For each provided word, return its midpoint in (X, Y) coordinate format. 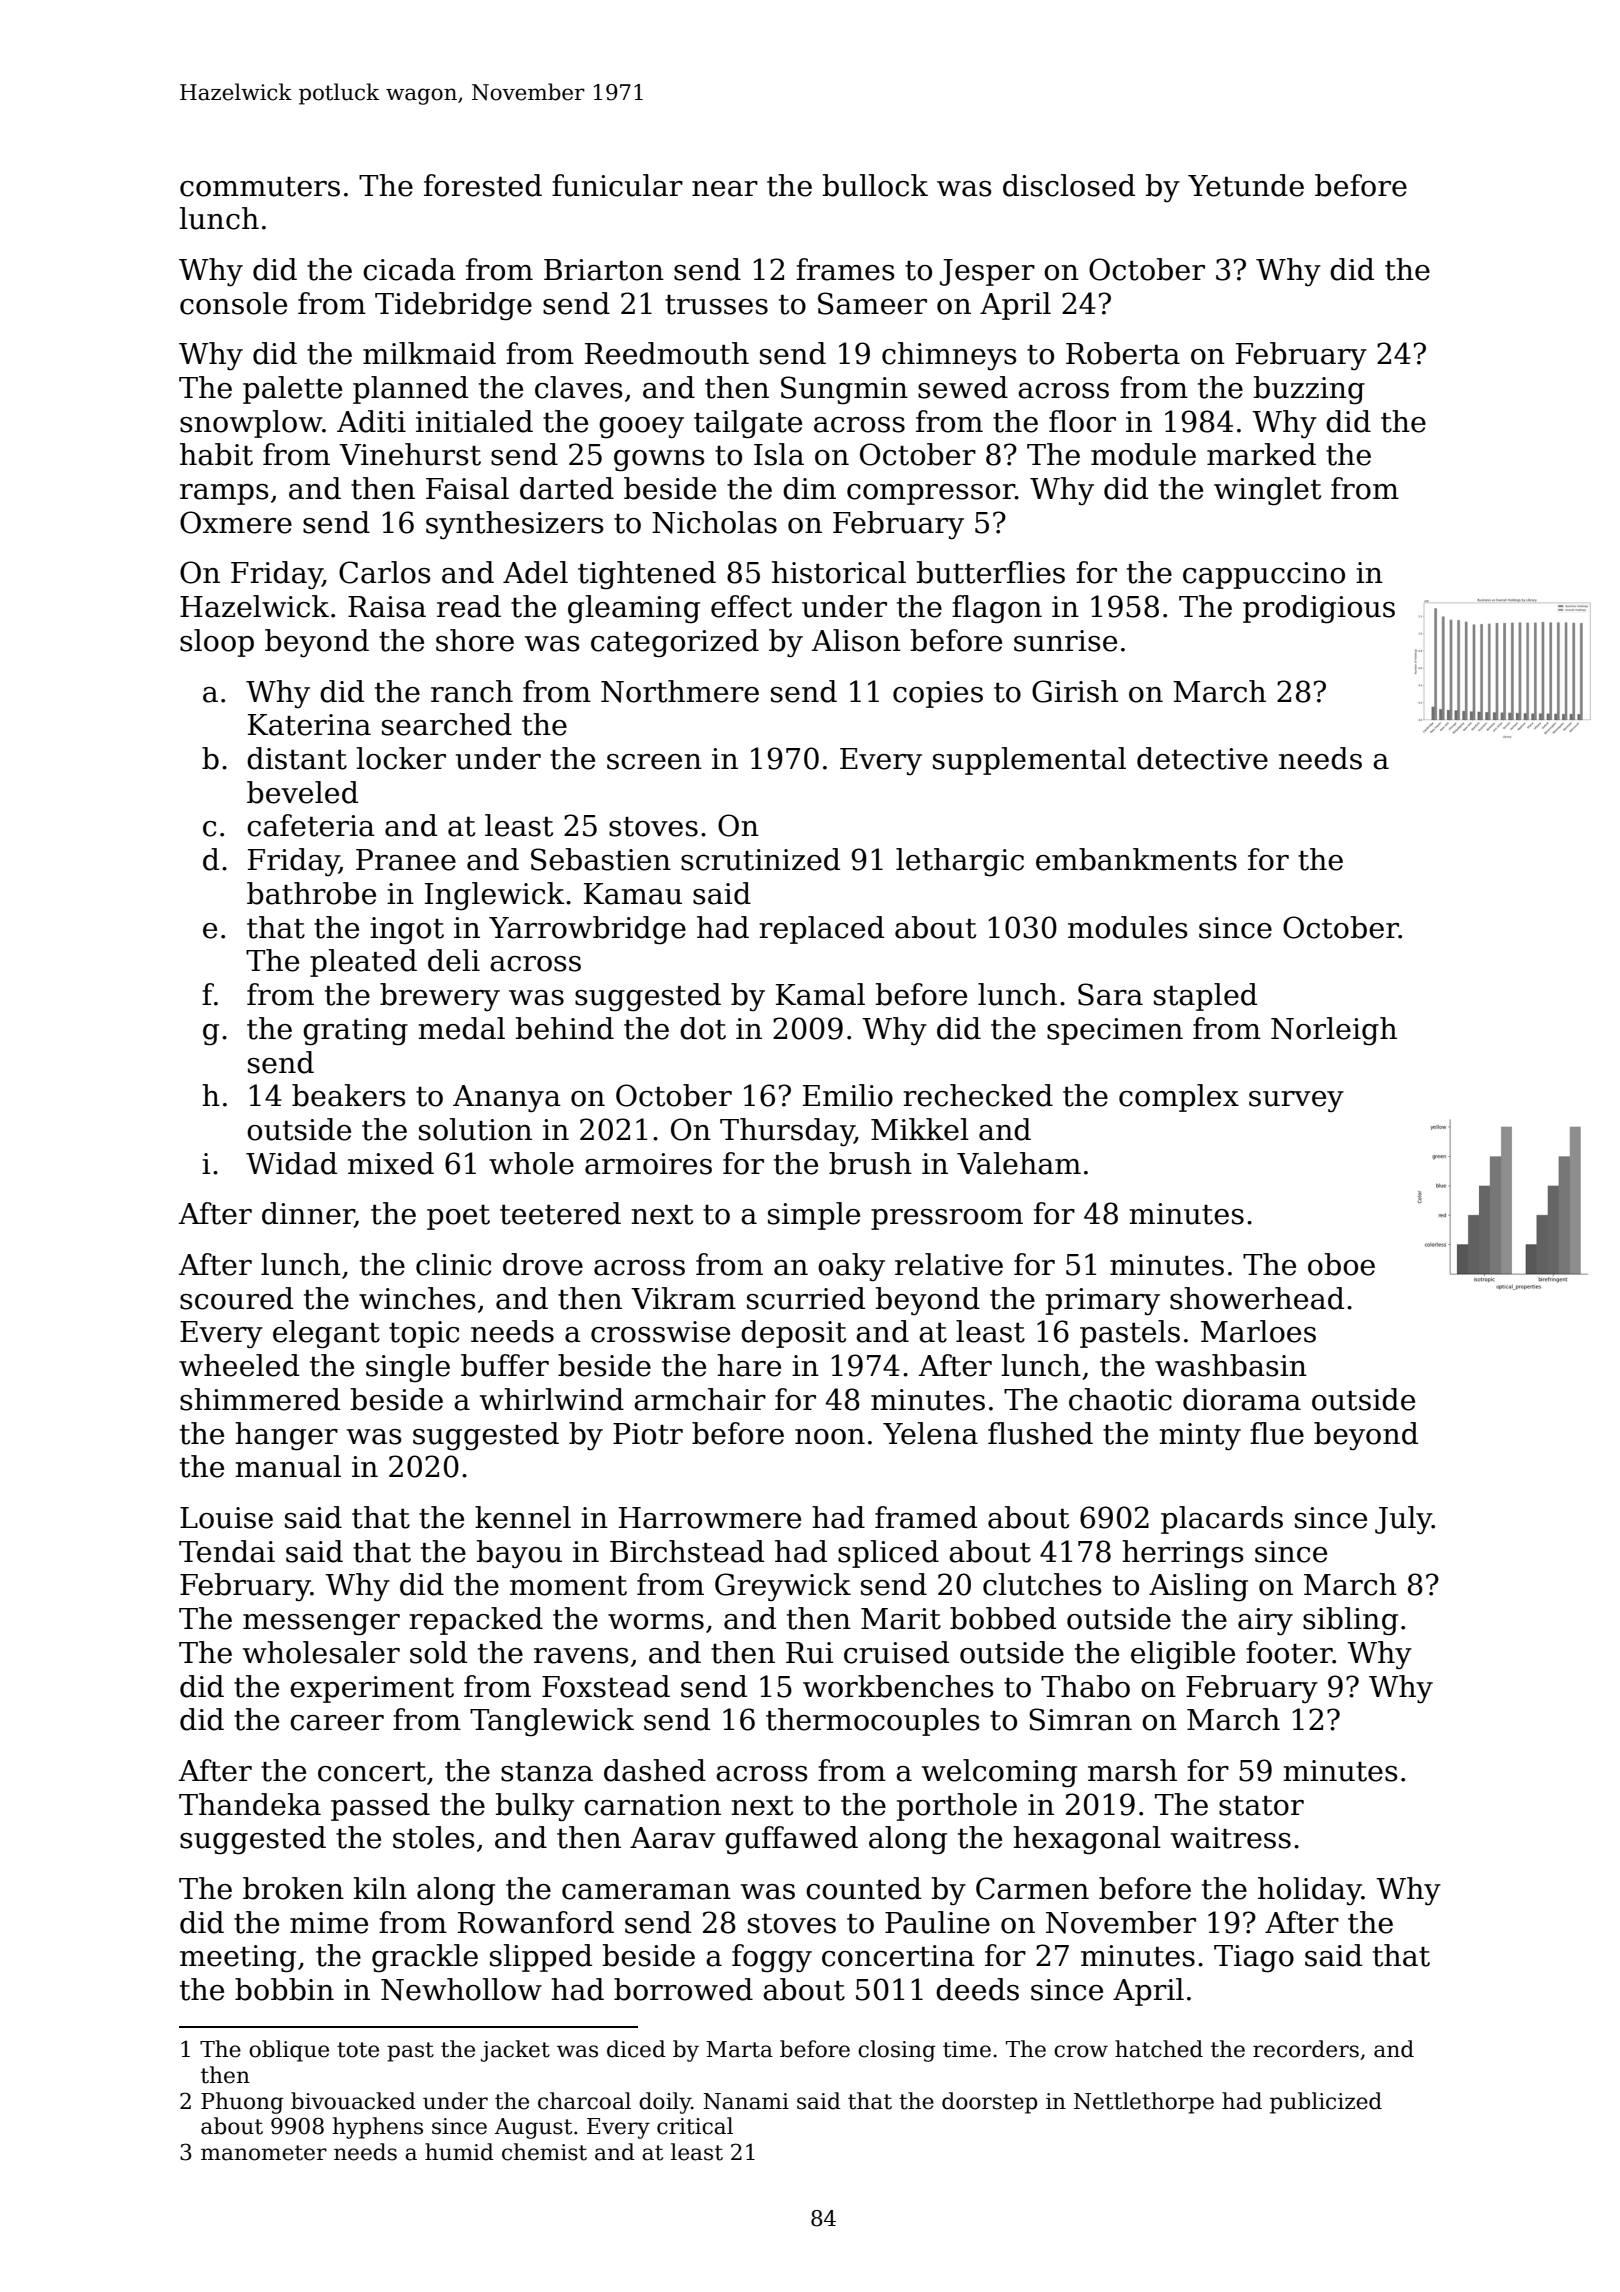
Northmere (680, 691)
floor (1082, 421)
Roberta (1123, 353)
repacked (476, 1621)
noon (830, 1437)
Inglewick (495, 896)
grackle (425, 1958)
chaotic (1120, 1399)
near (725, 189)
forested (483, 185)
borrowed (683, 1989)
